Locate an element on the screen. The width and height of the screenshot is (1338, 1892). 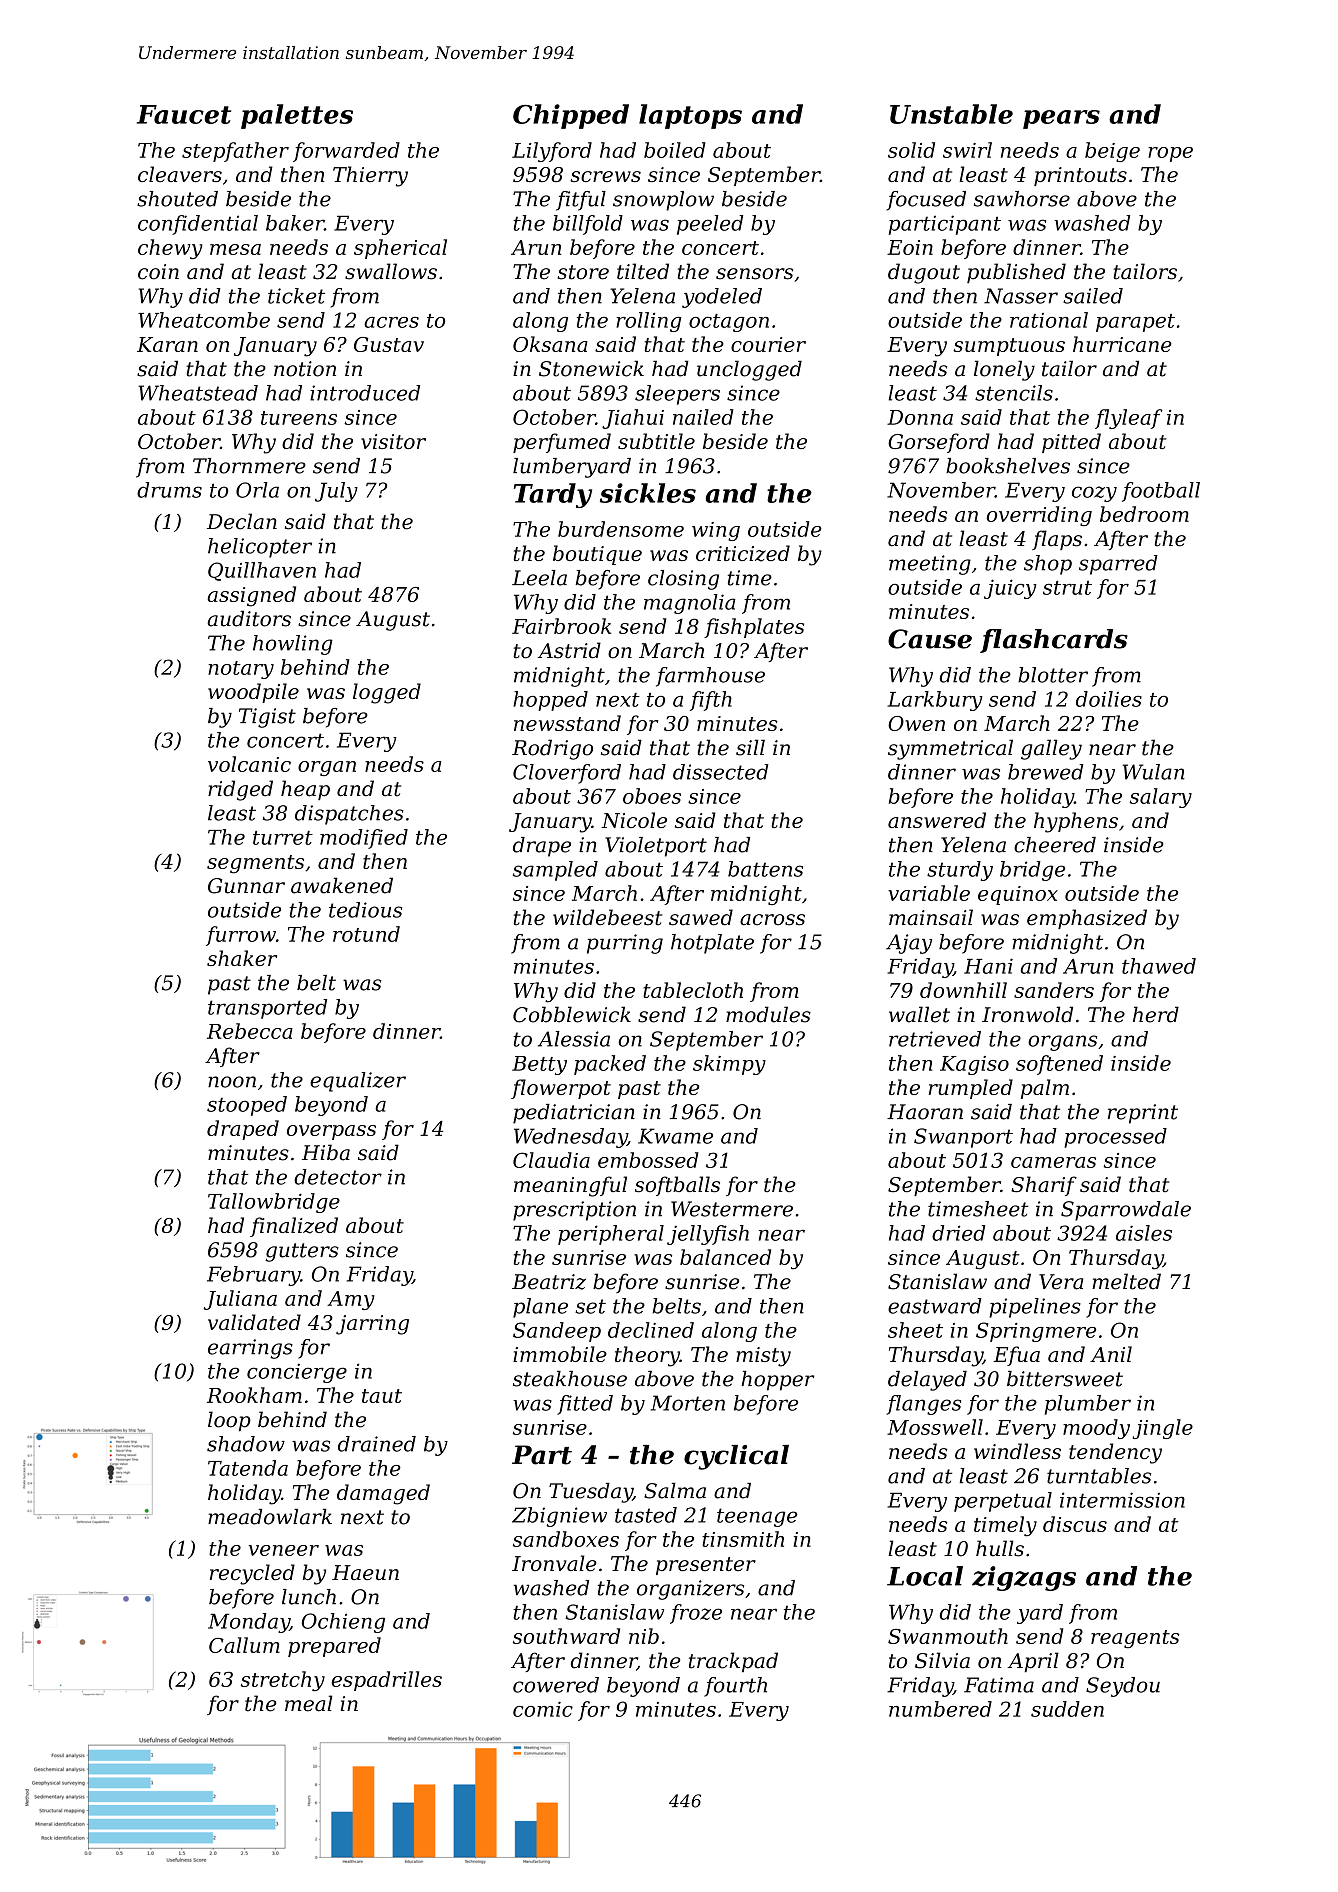
shop is located at coordinates (1048, 565).
